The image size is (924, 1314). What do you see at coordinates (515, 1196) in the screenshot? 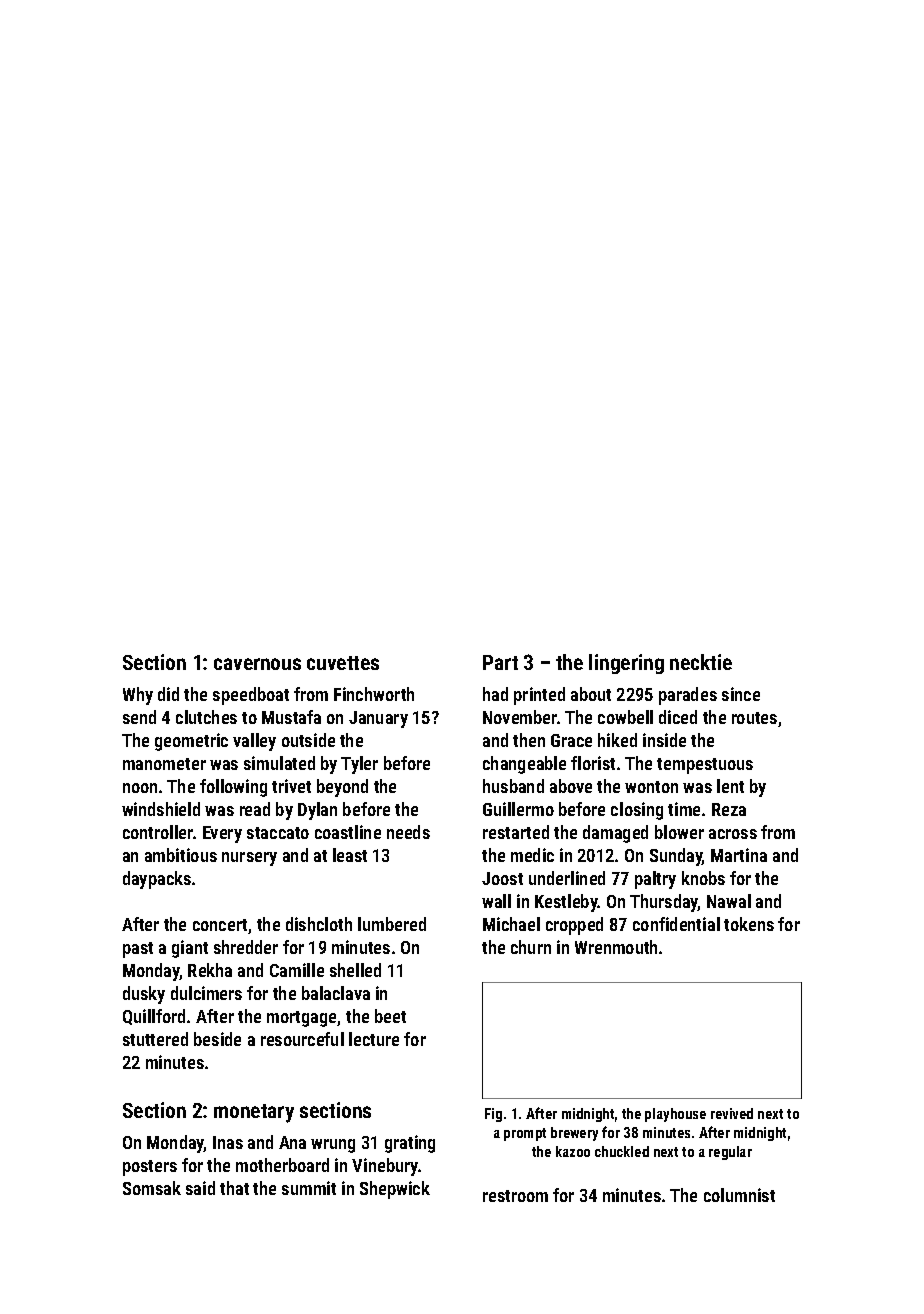
I see `restroom` at bounding box center [515, 1196].
